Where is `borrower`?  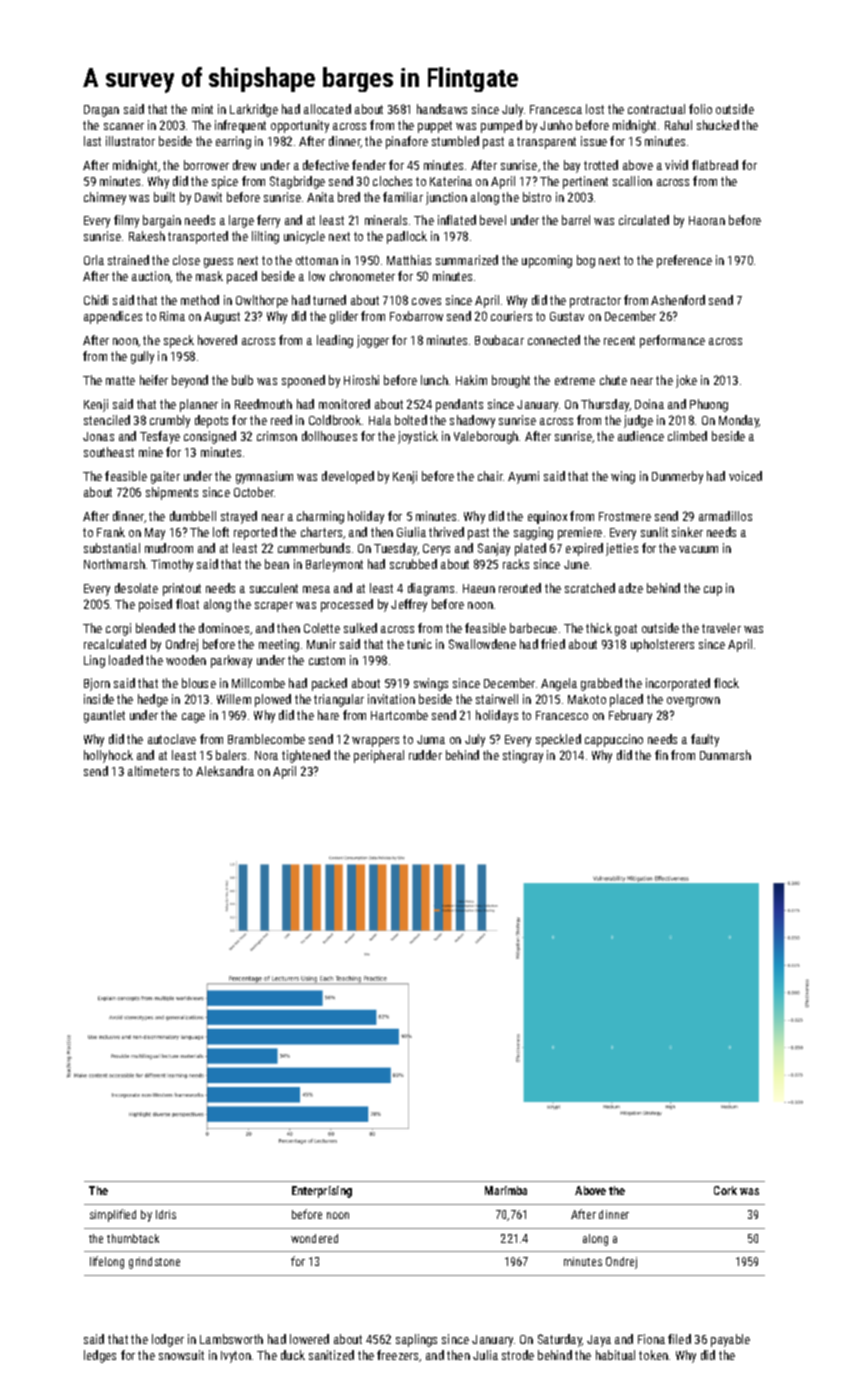 borrower is located at coordinates (206, 165).
